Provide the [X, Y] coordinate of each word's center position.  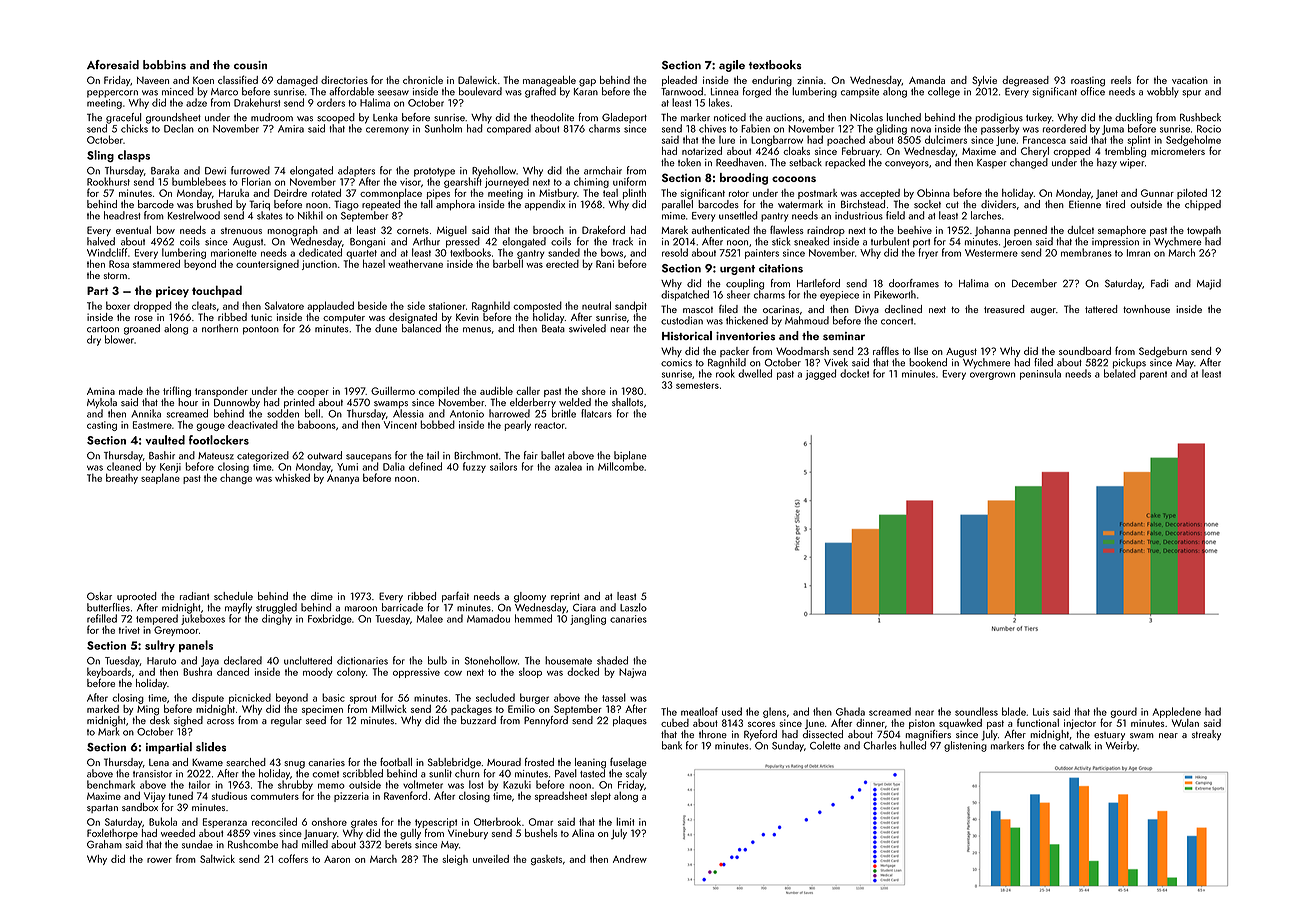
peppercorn [112, 94]
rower [159, 860]
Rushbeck [1200, 117]
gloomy [530, 597]
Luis [1041, 712]
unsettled [738, 215]
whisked [292, 477]
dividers [998, 204]
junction [319, 265]
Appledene [1176, 712]
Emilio [521, 709]
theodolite [552, 117]
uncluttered [308, 660]
